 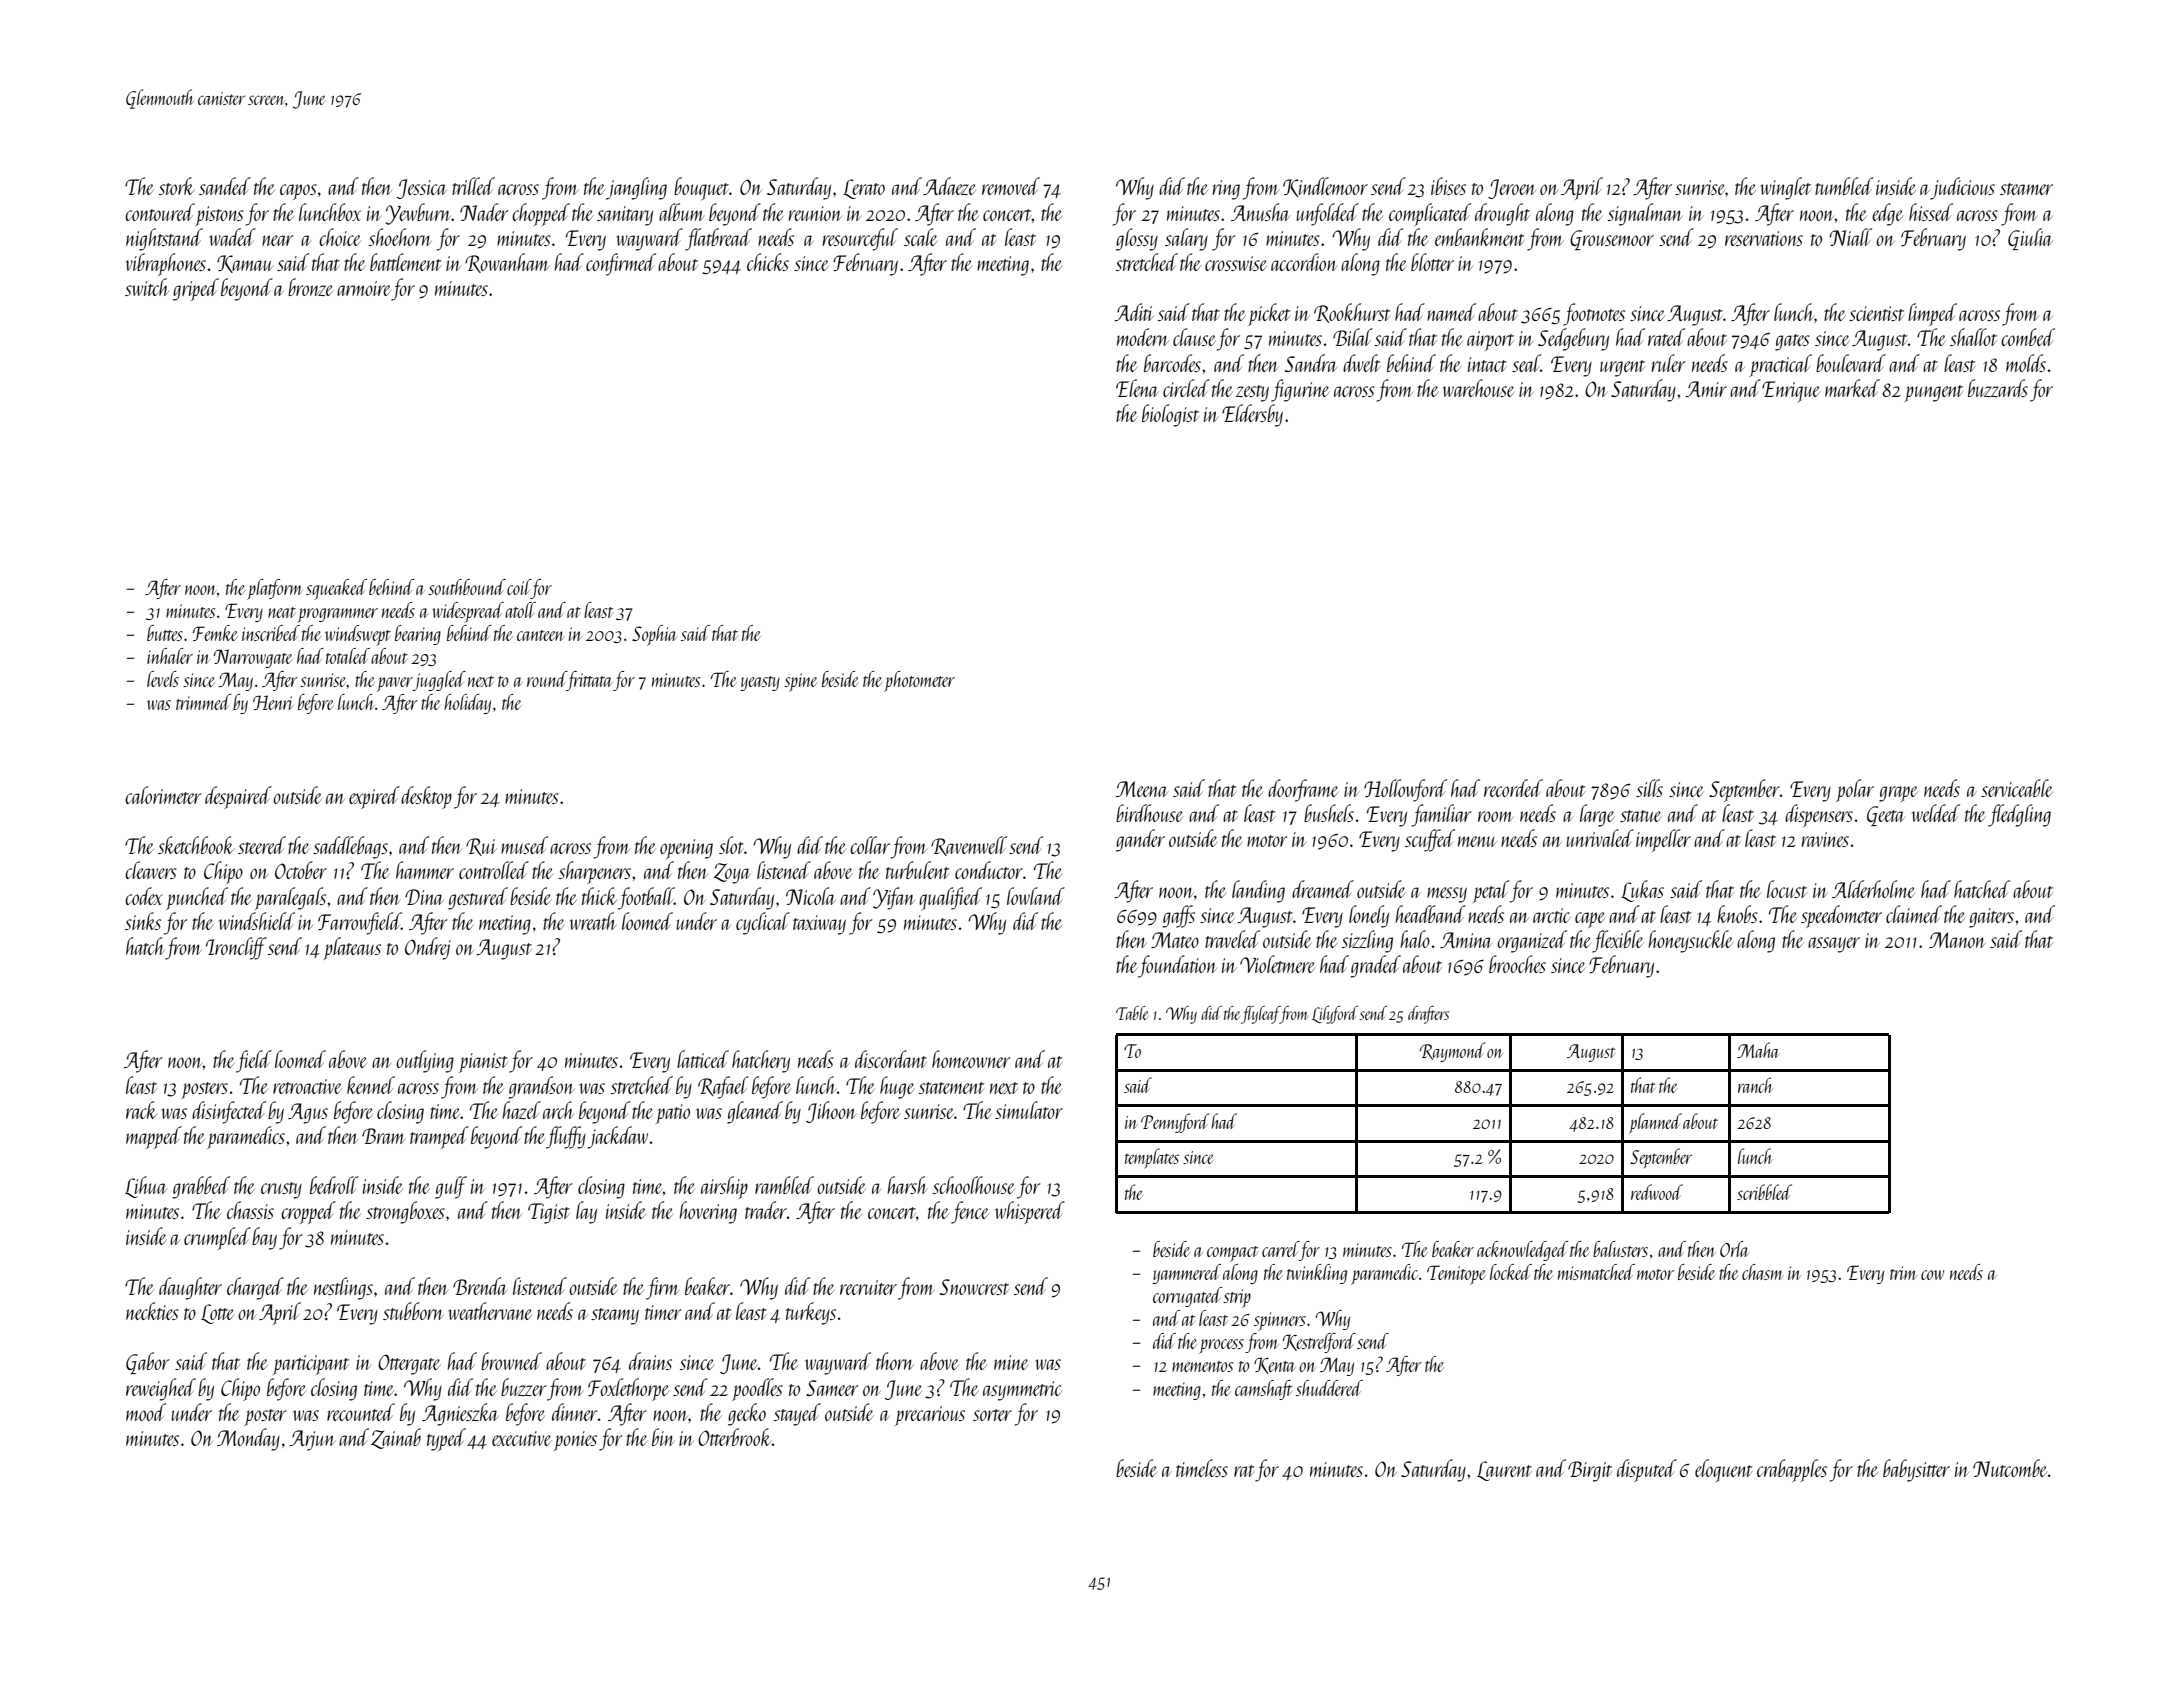 I want to click on trilled, so click(x=473, y=186).
